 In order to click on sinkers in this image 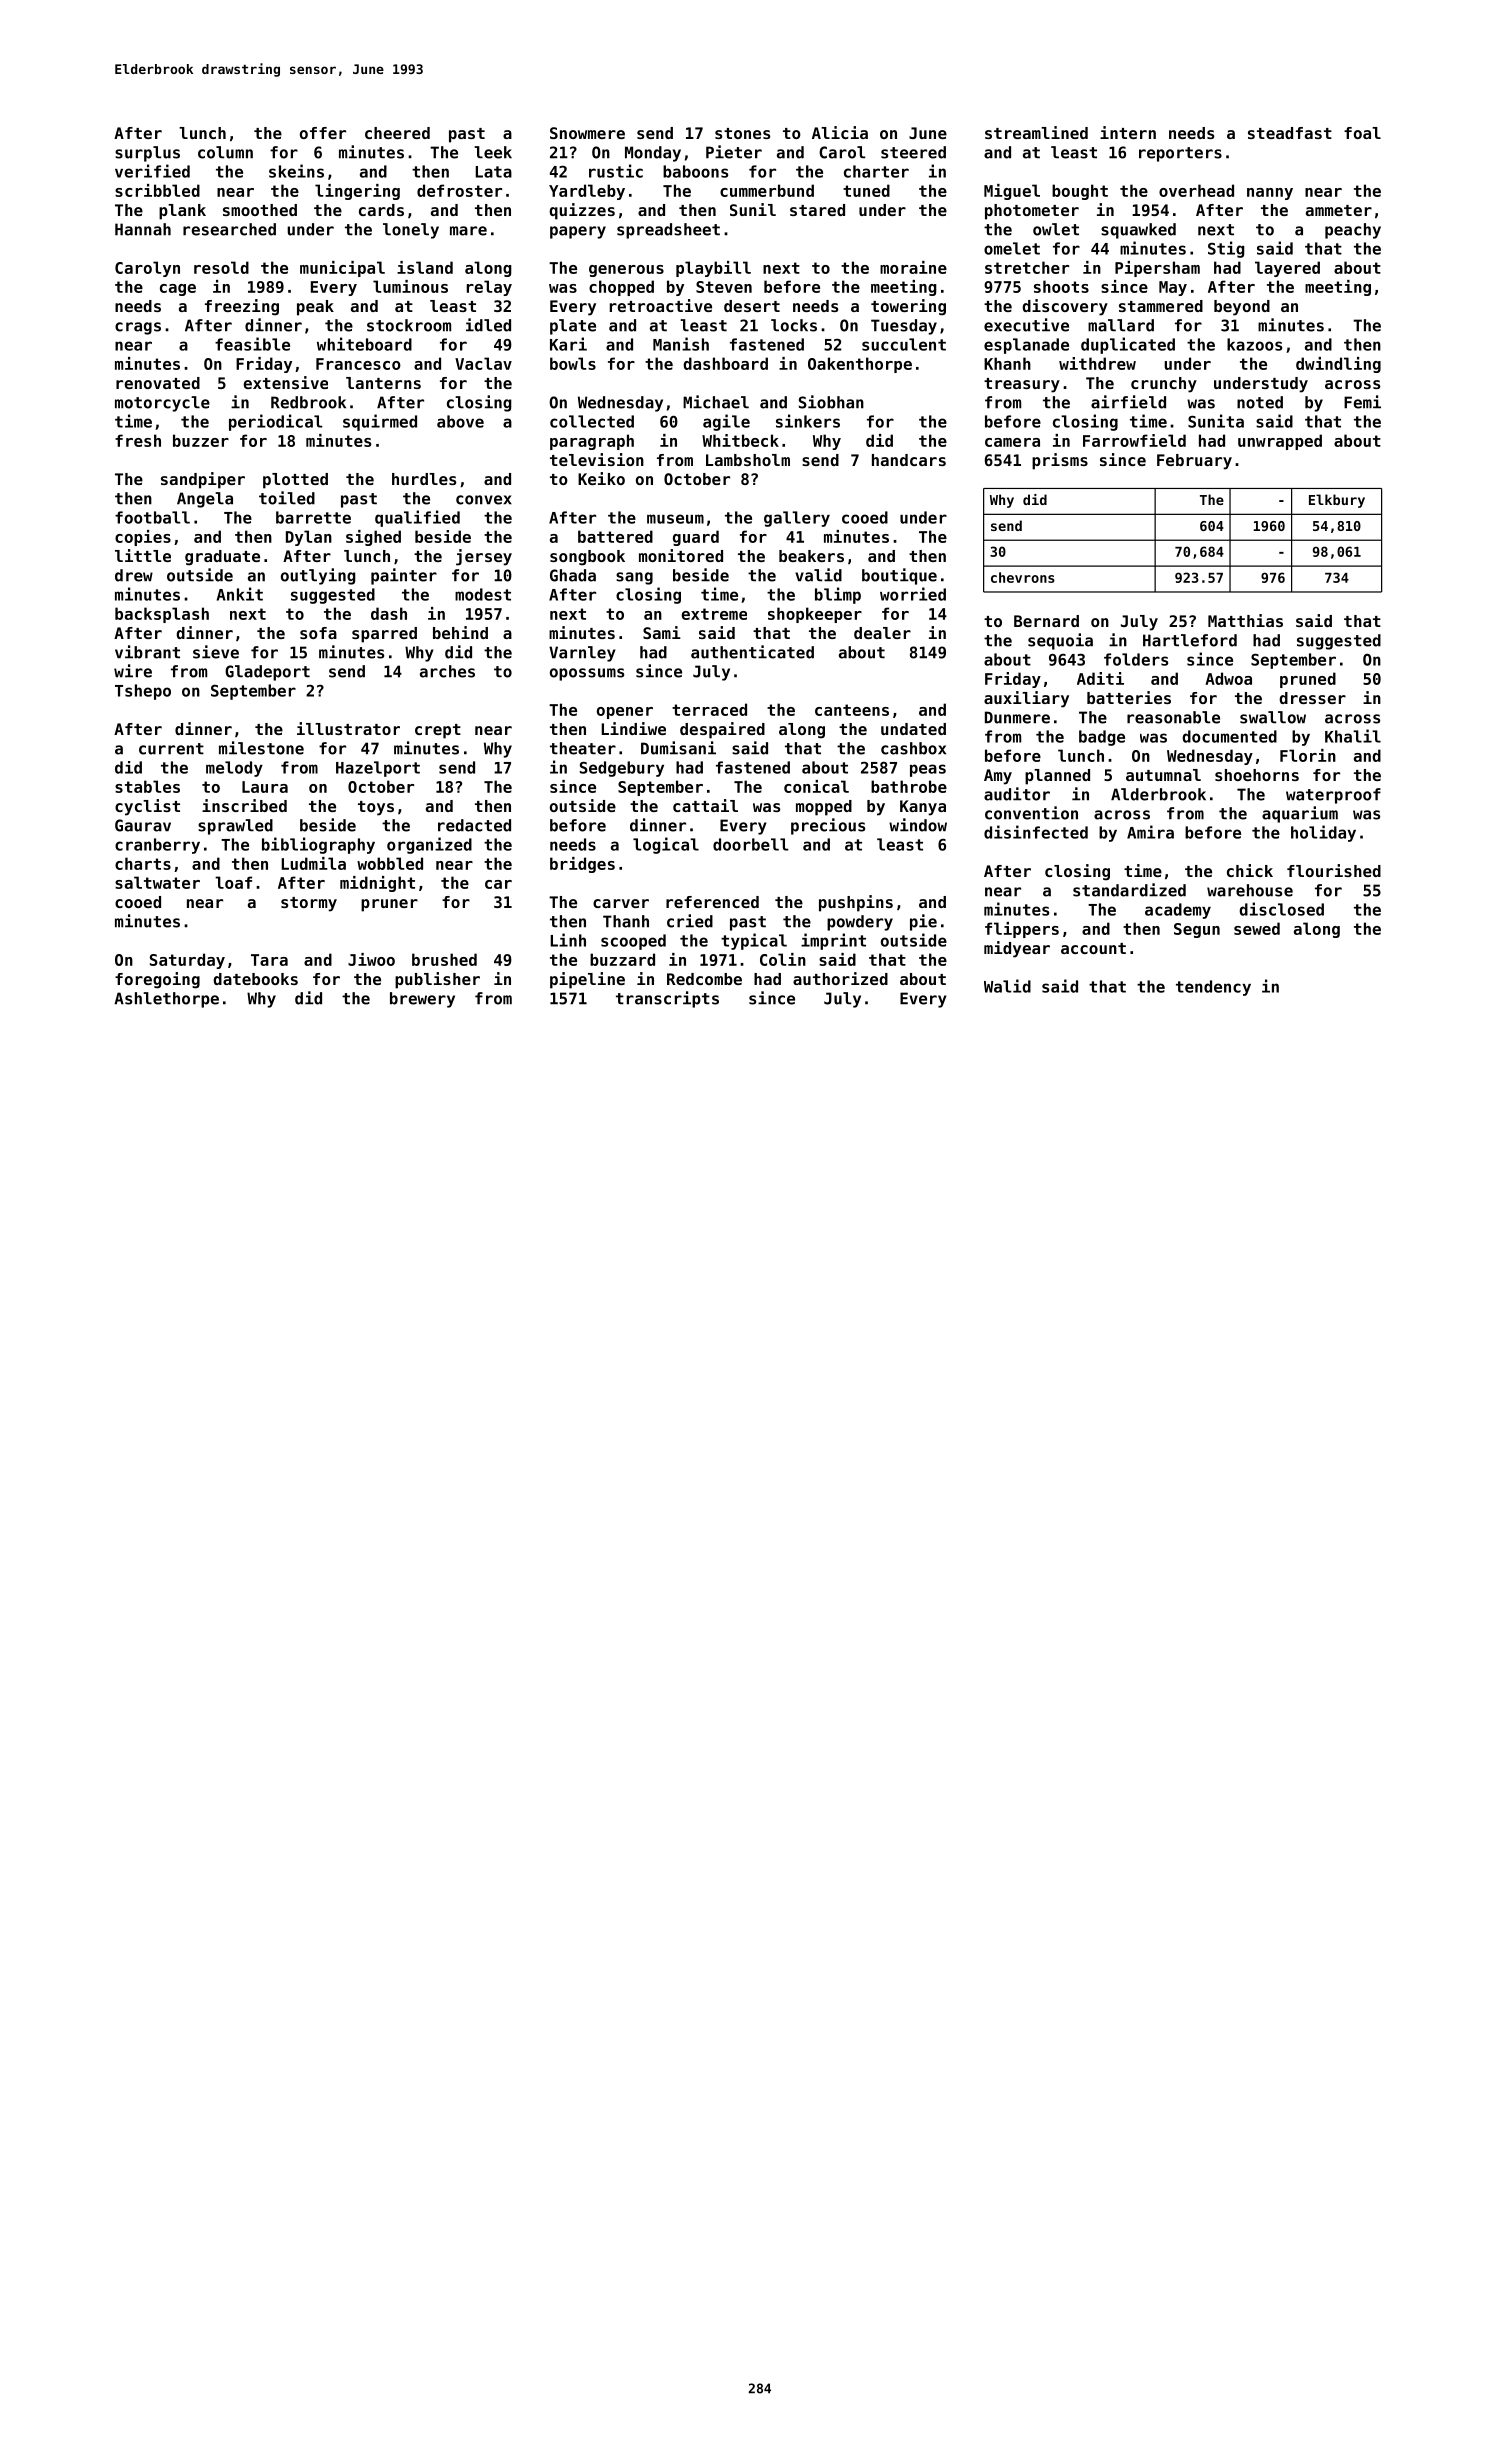, I will do `click(808, 421)`.
